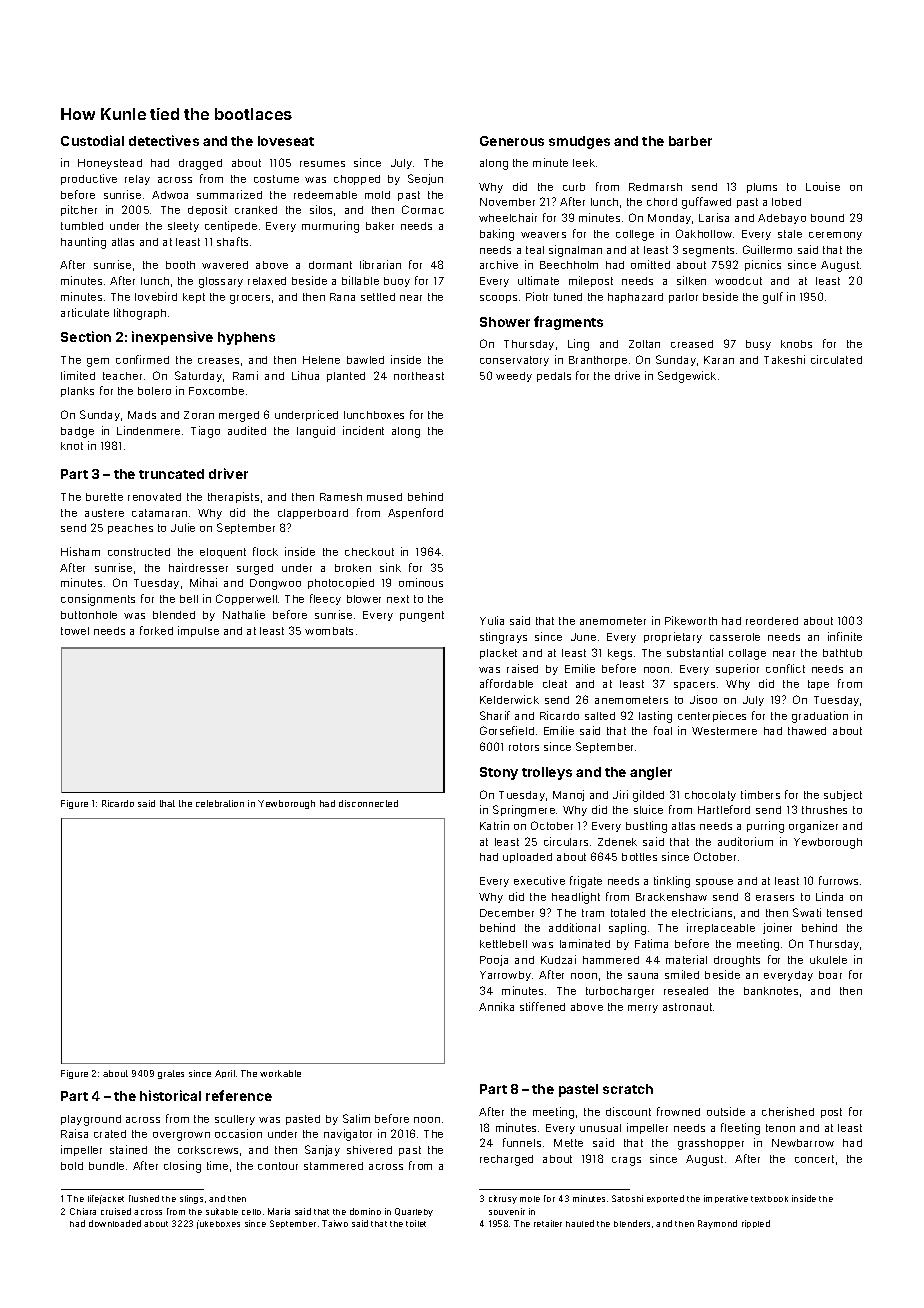  I want to click on detectives, so click(164, 140).
